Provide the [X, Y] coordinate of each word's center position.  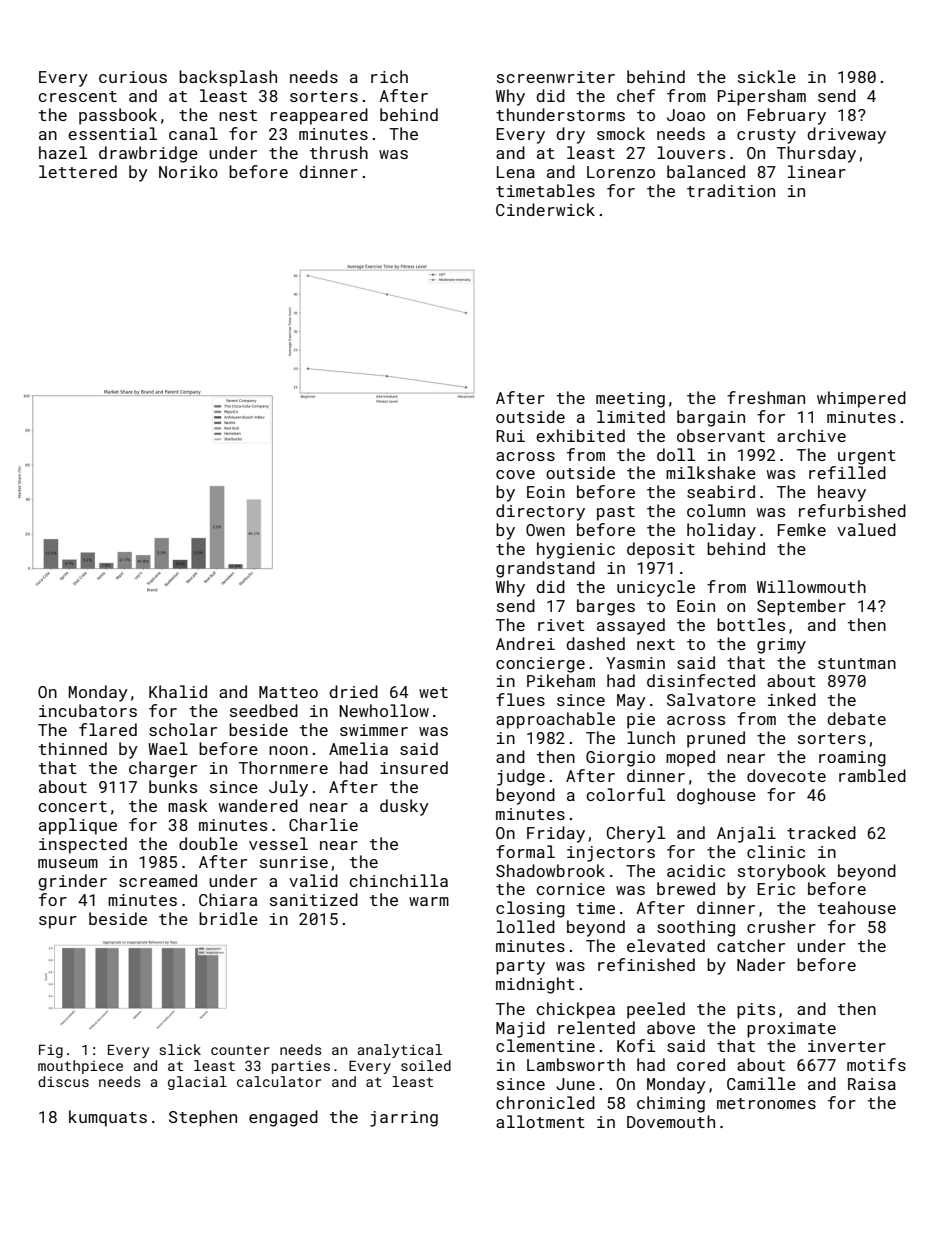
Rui [510, 436]
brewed [686, 888]
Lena [516, 172]
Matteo [288, 692]
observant [721, 435]
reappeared [319, 116]
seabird [721, 491]
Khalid [178, 691]
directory [540, 512]
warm [429, 901]
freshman [766, 397]
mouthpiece [80, 1067]
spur [58, 922]
